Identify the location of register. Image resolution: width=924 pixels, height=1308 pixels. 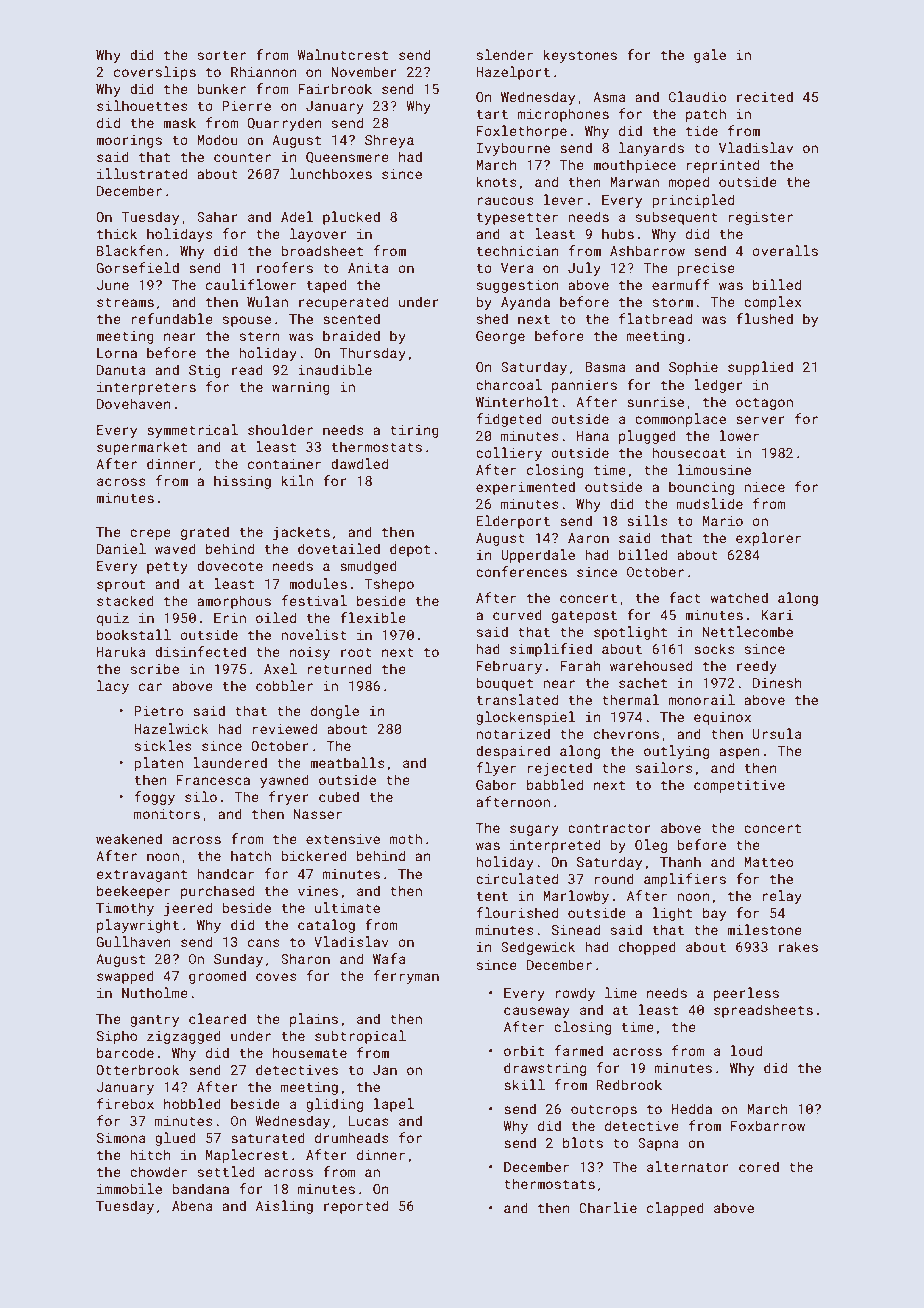
(761, 218).
